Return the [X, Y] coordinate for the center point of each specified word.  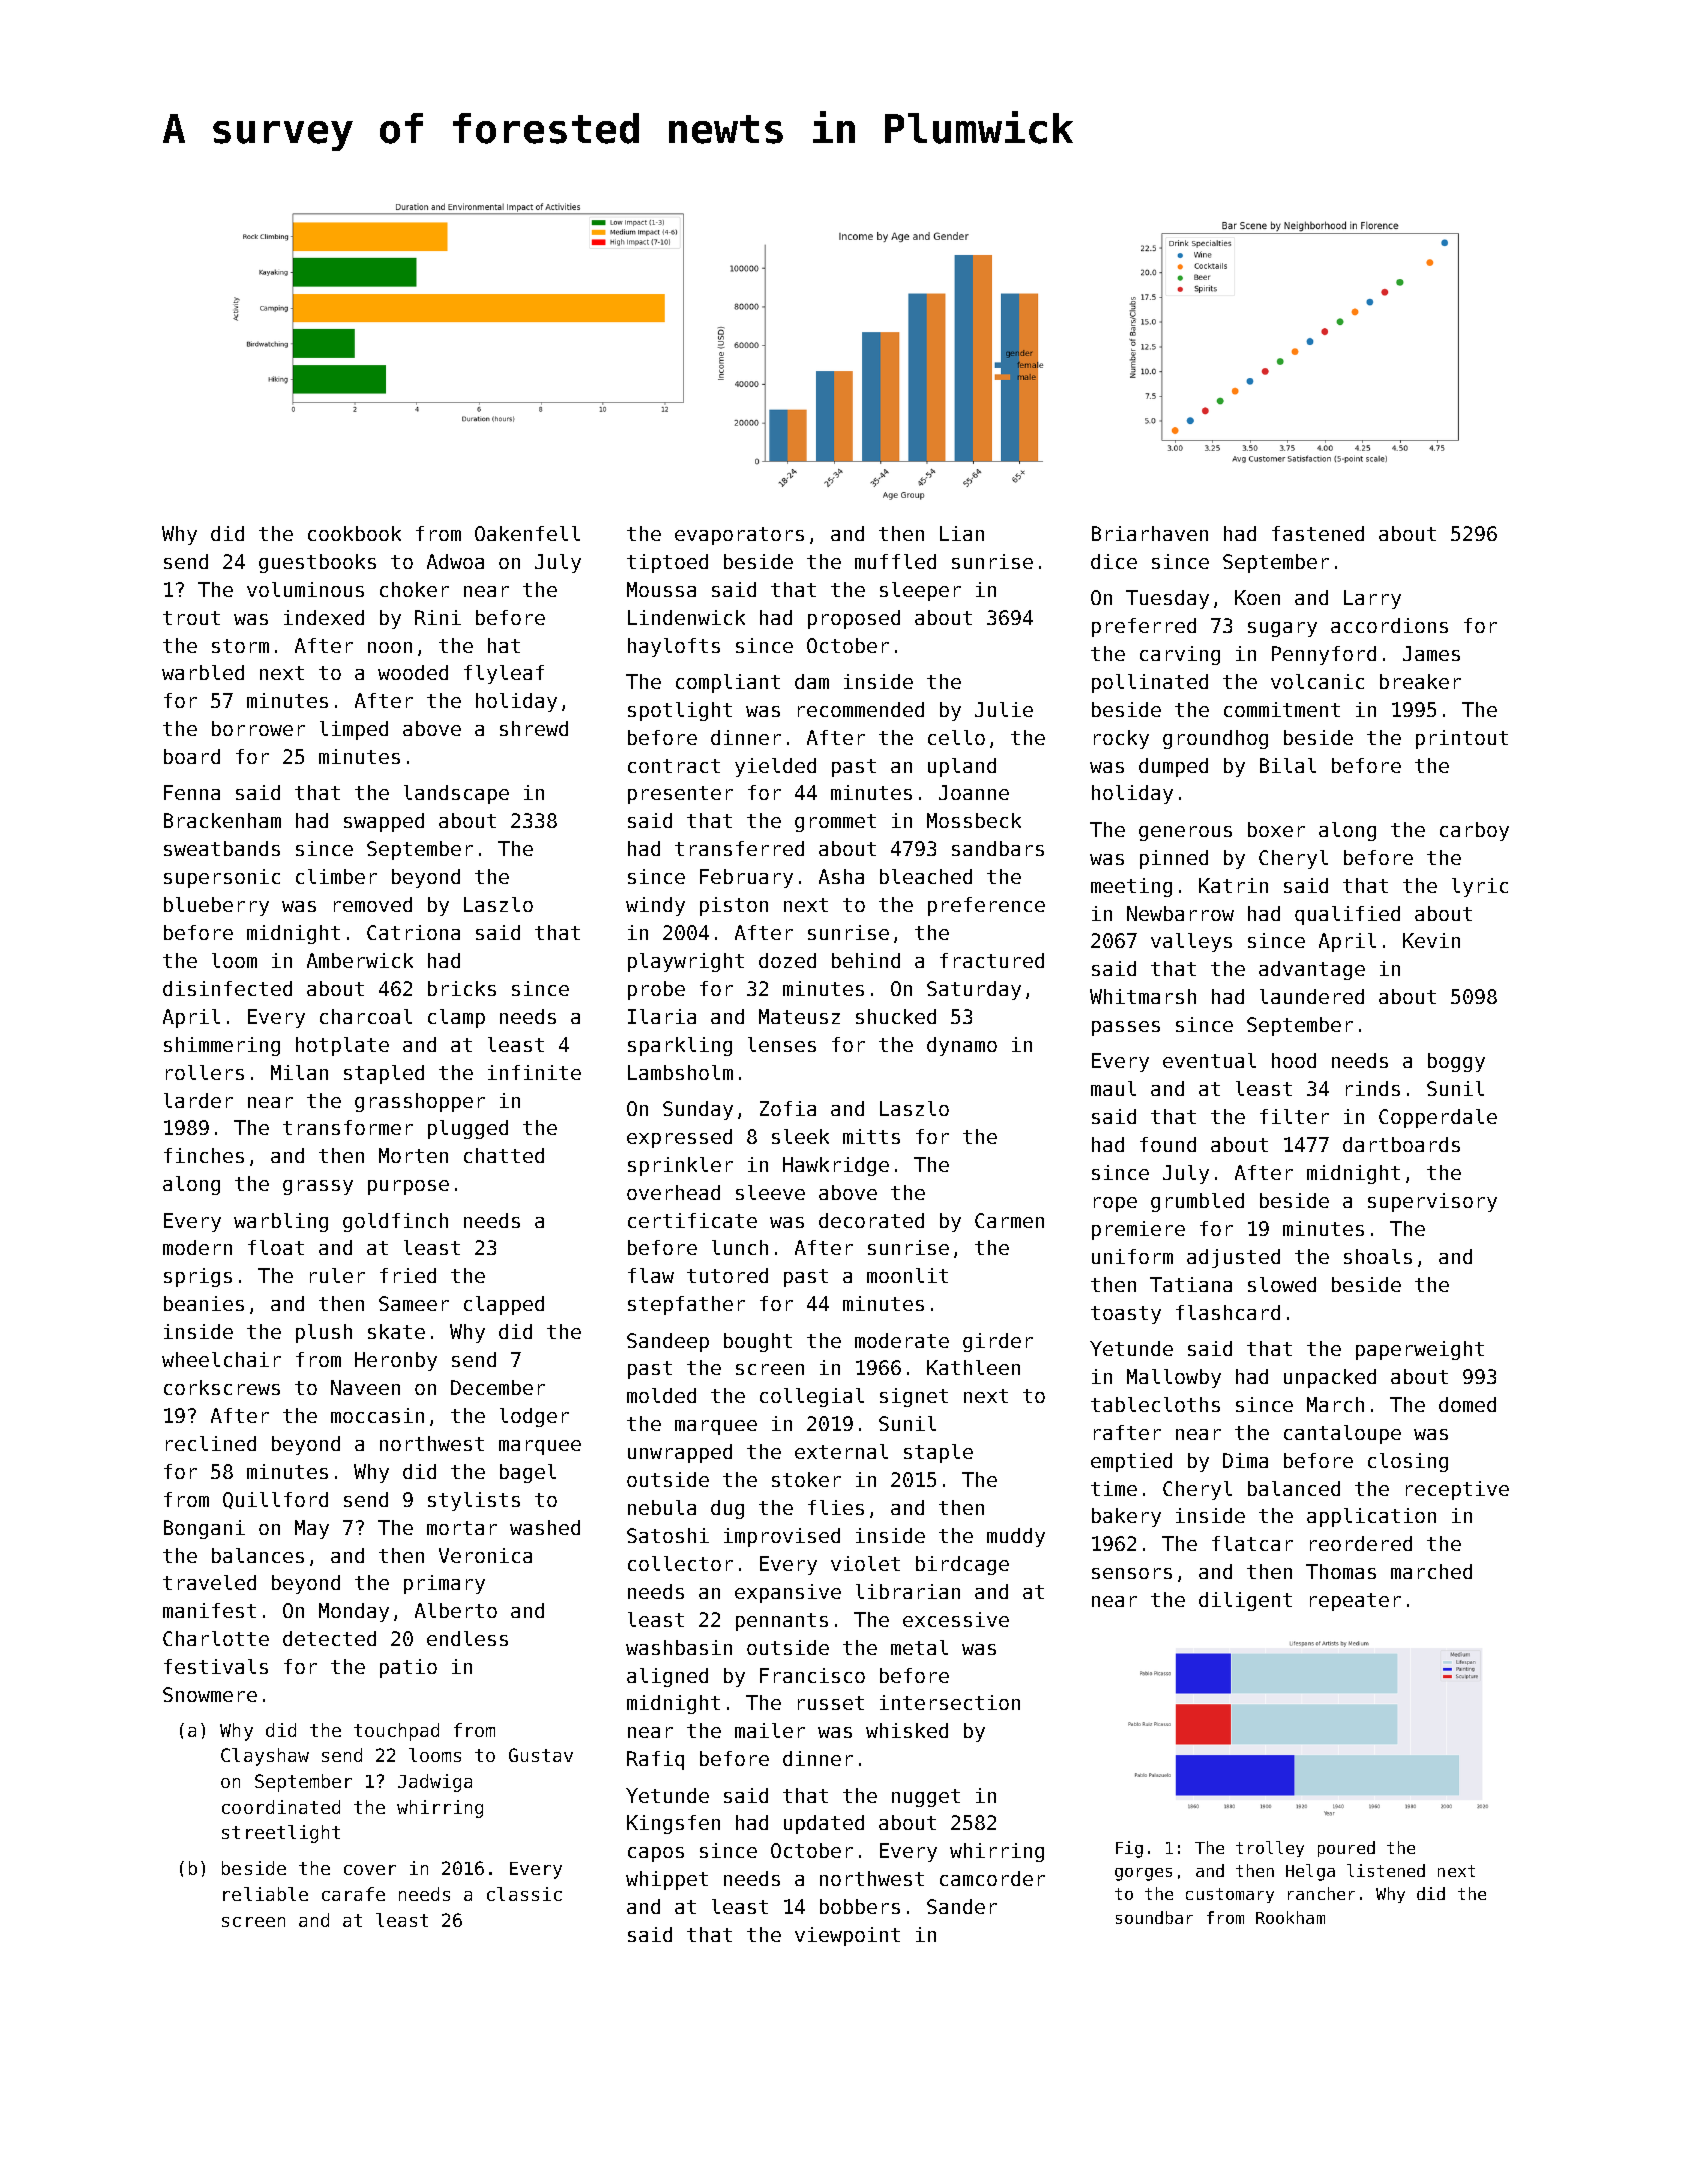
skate [396, 1331]
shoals [1378, 1256]
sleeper [920, 591]
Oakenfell [527, 533]
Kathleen [973, 1367]
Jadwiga [435, 1783]
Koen [1257, 597]
